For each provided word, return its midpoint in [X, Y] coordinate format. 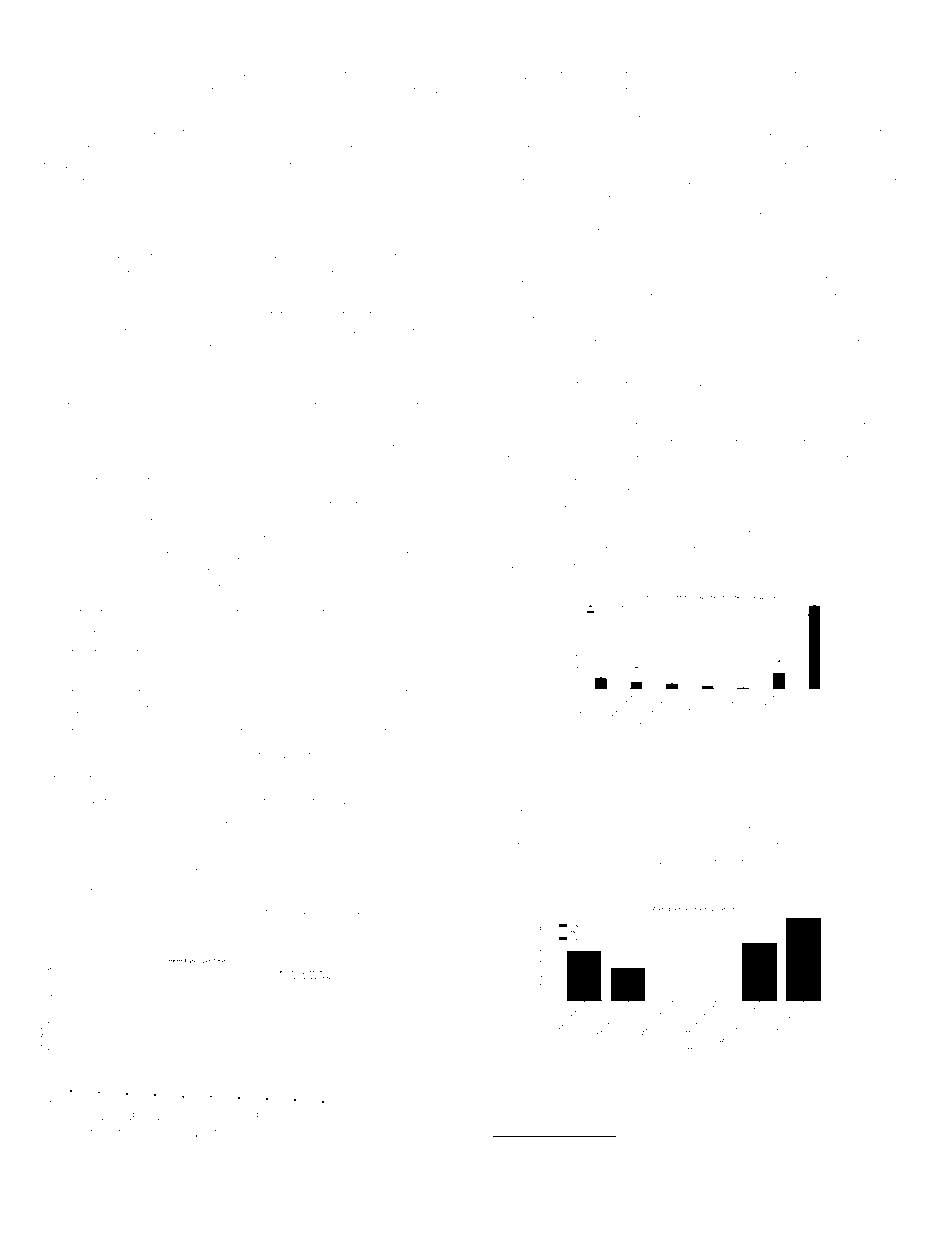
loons [848, 491]
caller [528, 198]
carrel [124, 779]
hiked [508, 829]
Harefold [66, 314]
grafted [626, 91]
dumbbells [72, 912]
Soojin [148, 165]
